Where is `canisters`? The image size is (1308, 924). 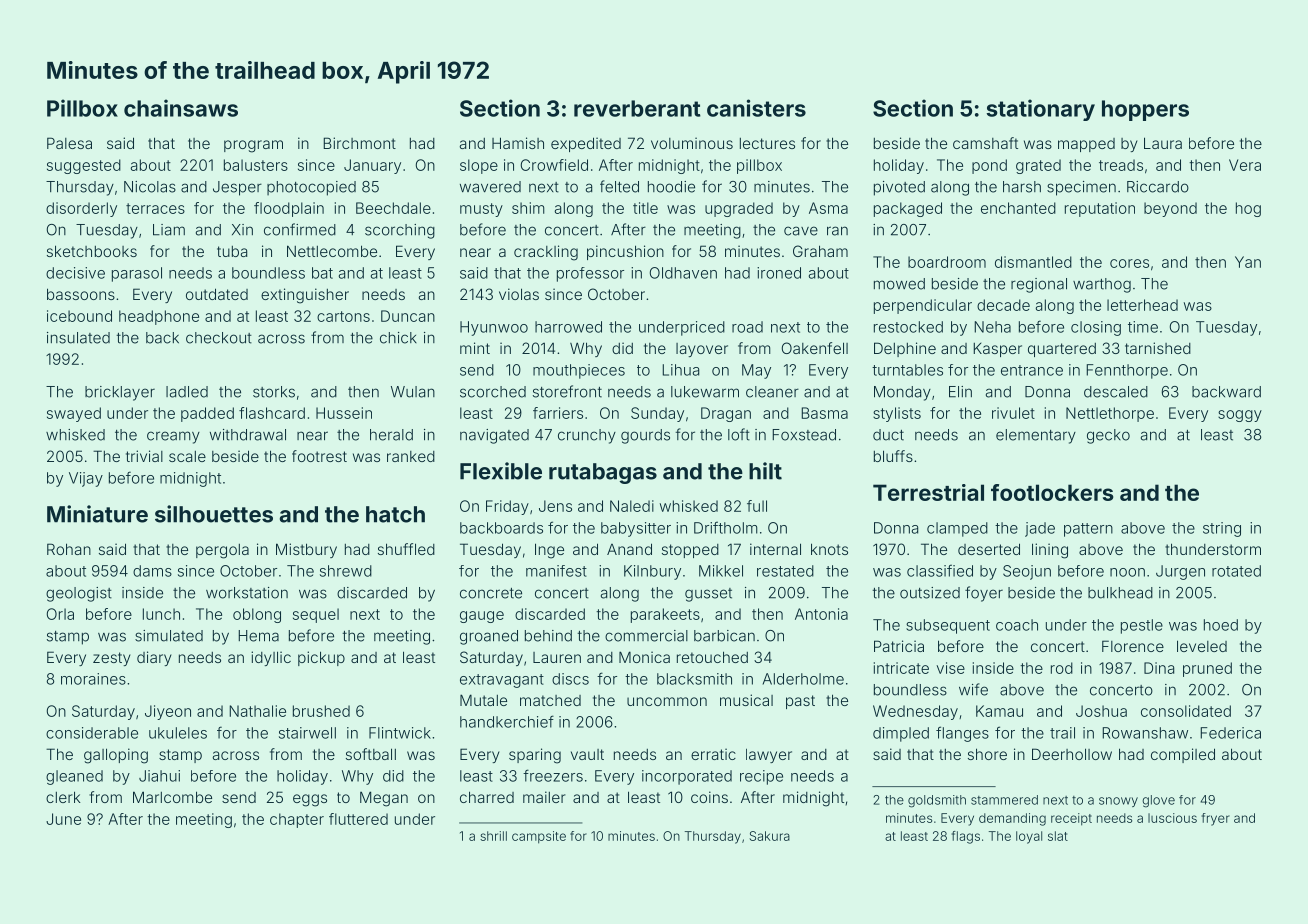
canisters is located at coordinates (756, 108).
